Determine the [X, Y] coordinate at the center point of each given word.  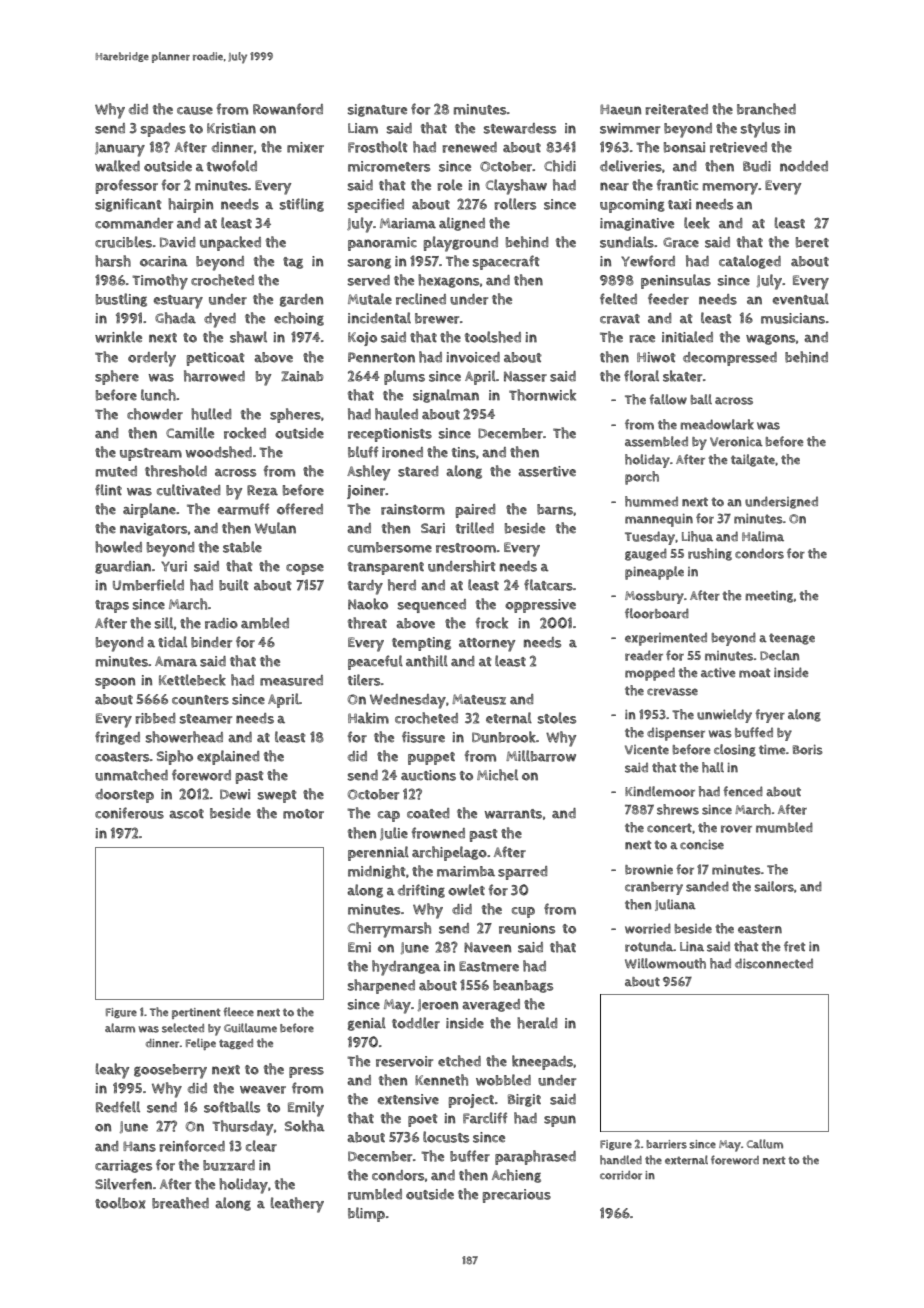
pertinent [196, 1013]
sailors [774, 886]
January [120, 149]
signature [377, 110]
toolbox [120, 1203]
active [718, 673]
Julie [394, 833]
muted [116, 471]
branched [766, 109]
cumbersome [390, 547]
